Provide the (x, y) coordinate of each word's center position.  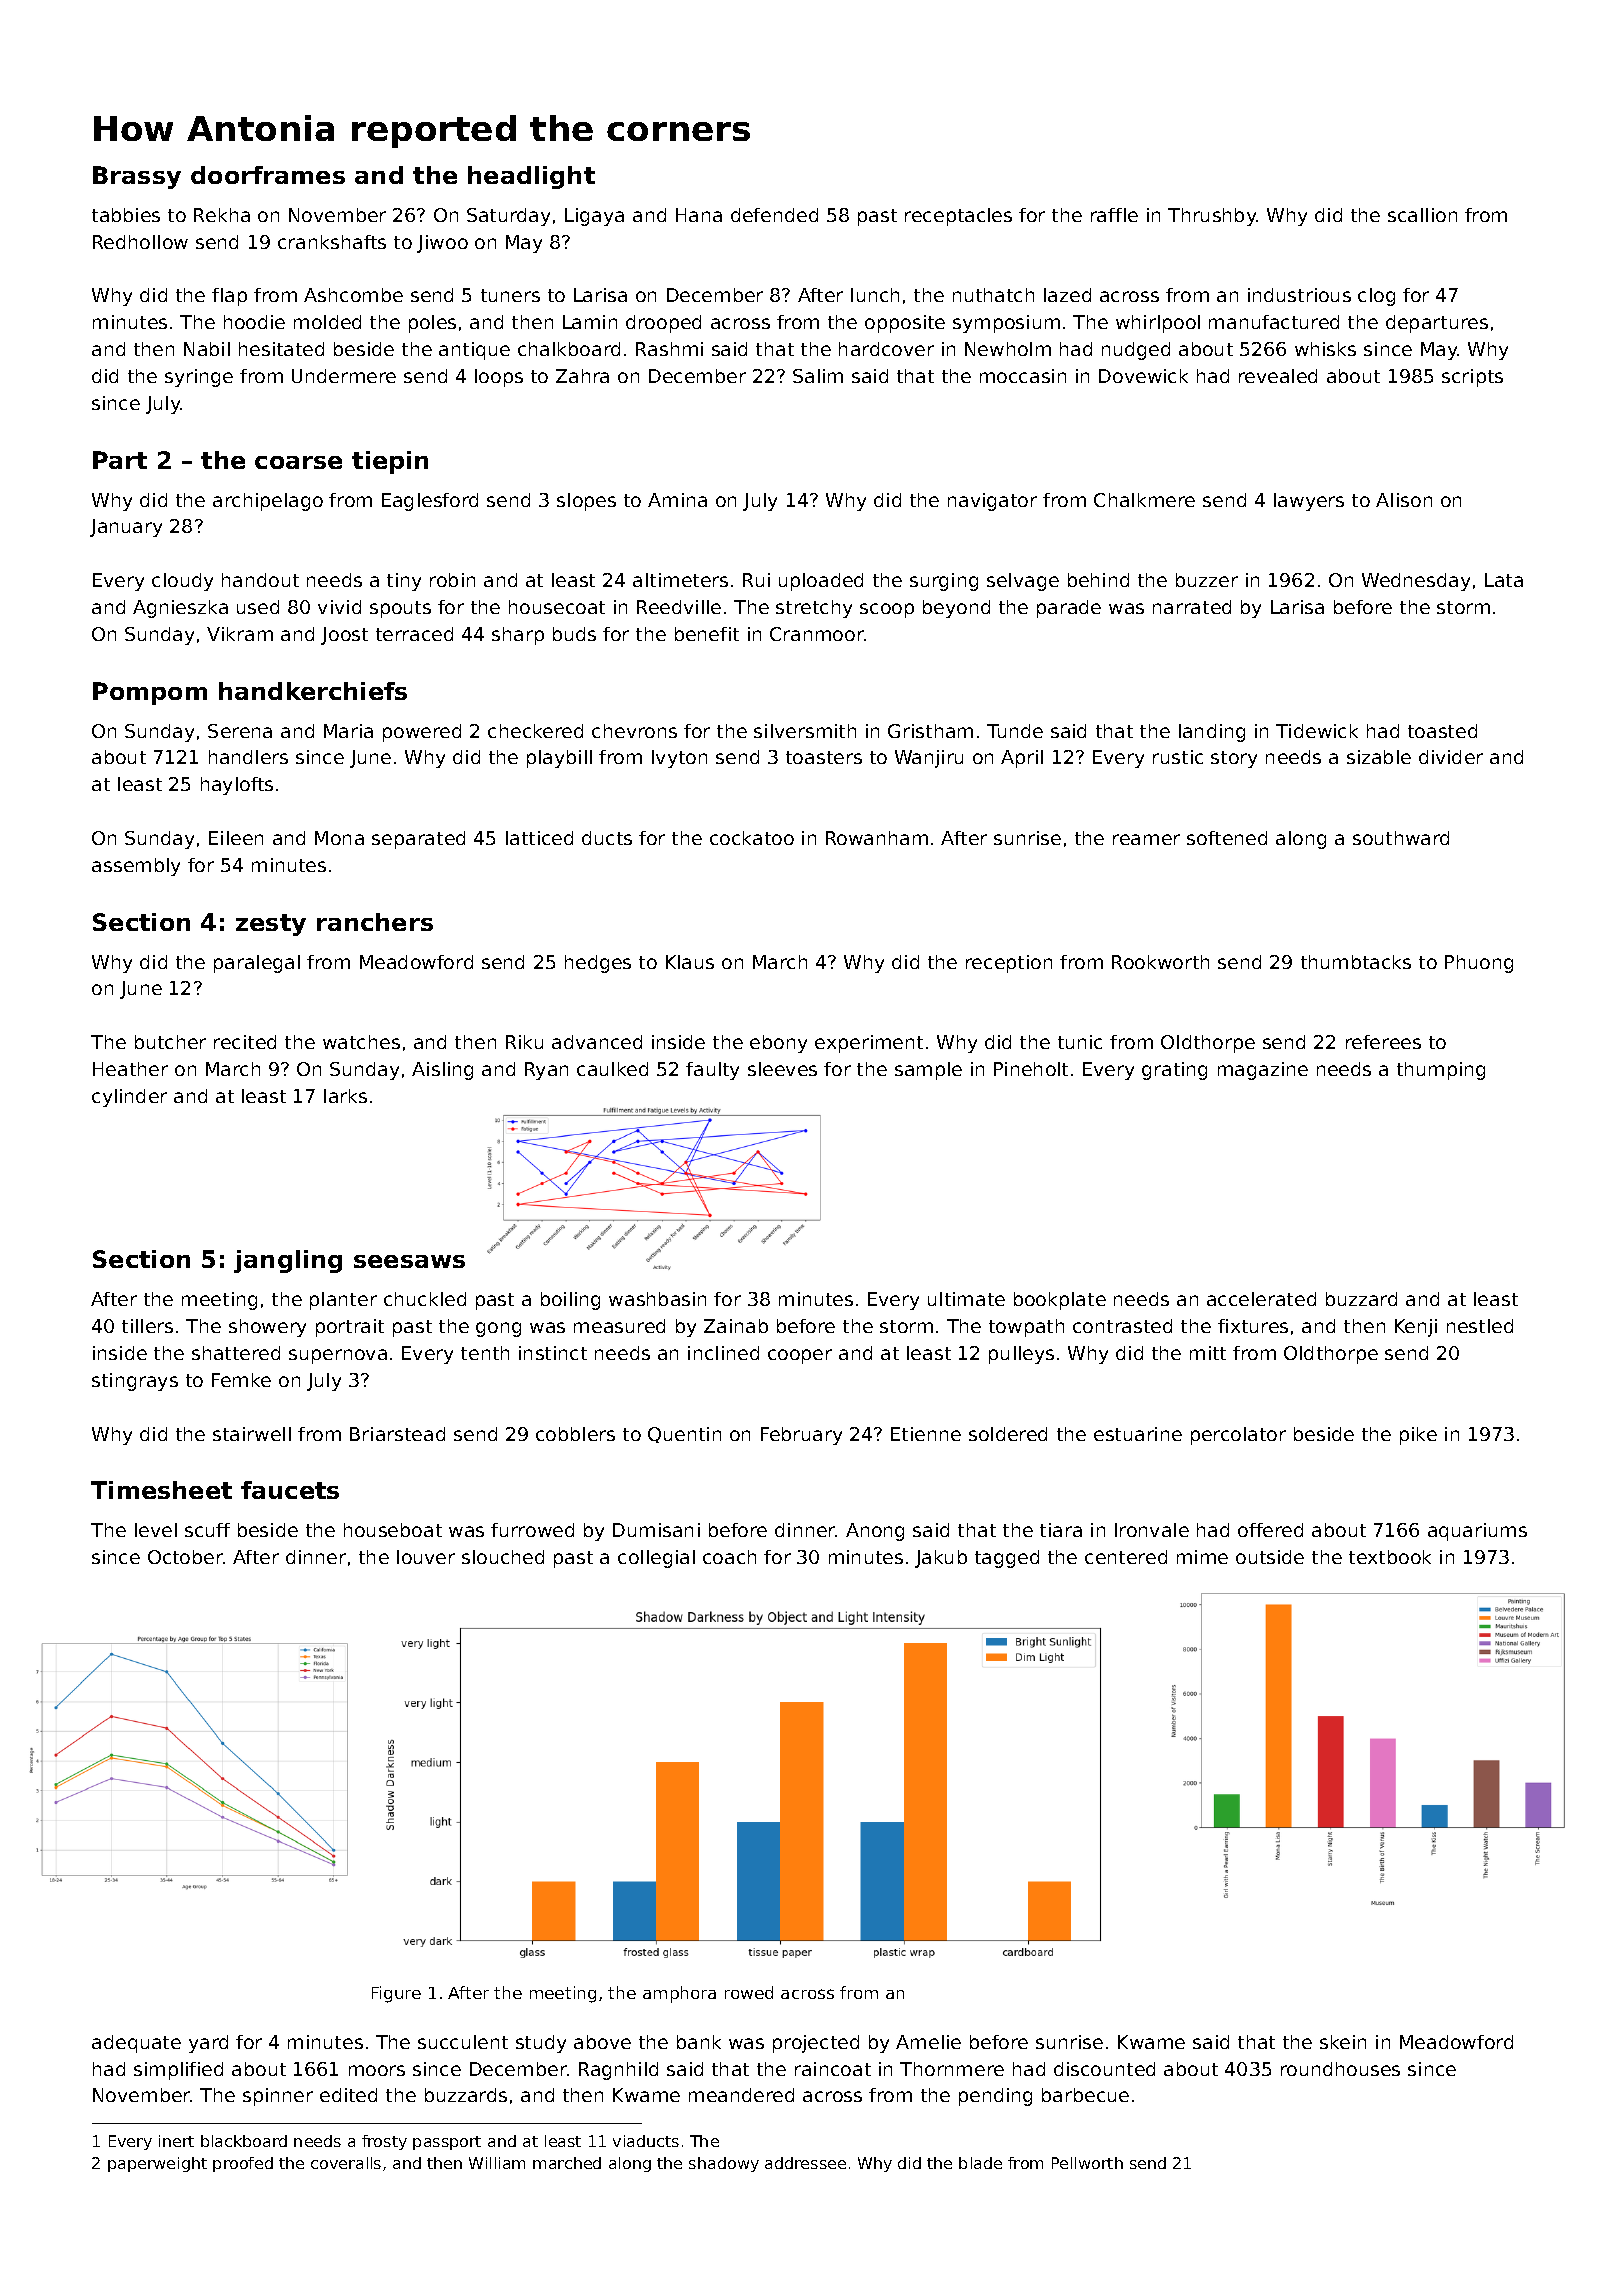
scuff (207, 1530)
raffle (1114, 215)
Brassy (137, 177)
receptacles (958, 217)
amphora (679, 1994)
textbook (1390, 1557)
